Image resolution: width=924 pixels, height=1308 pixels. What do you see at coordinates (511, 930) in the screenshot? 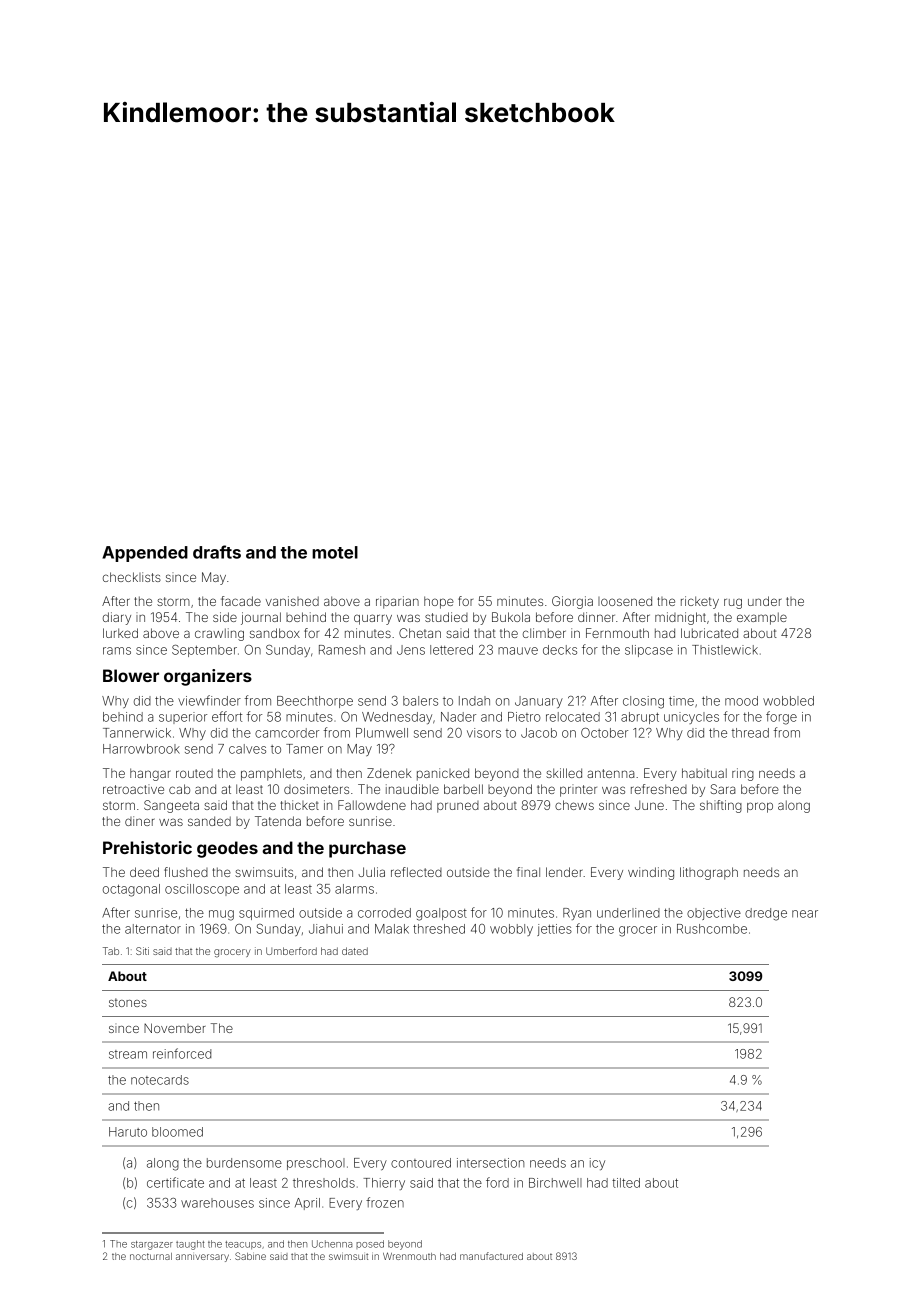
I see `wobbly` at bounding box center [511, 930].
